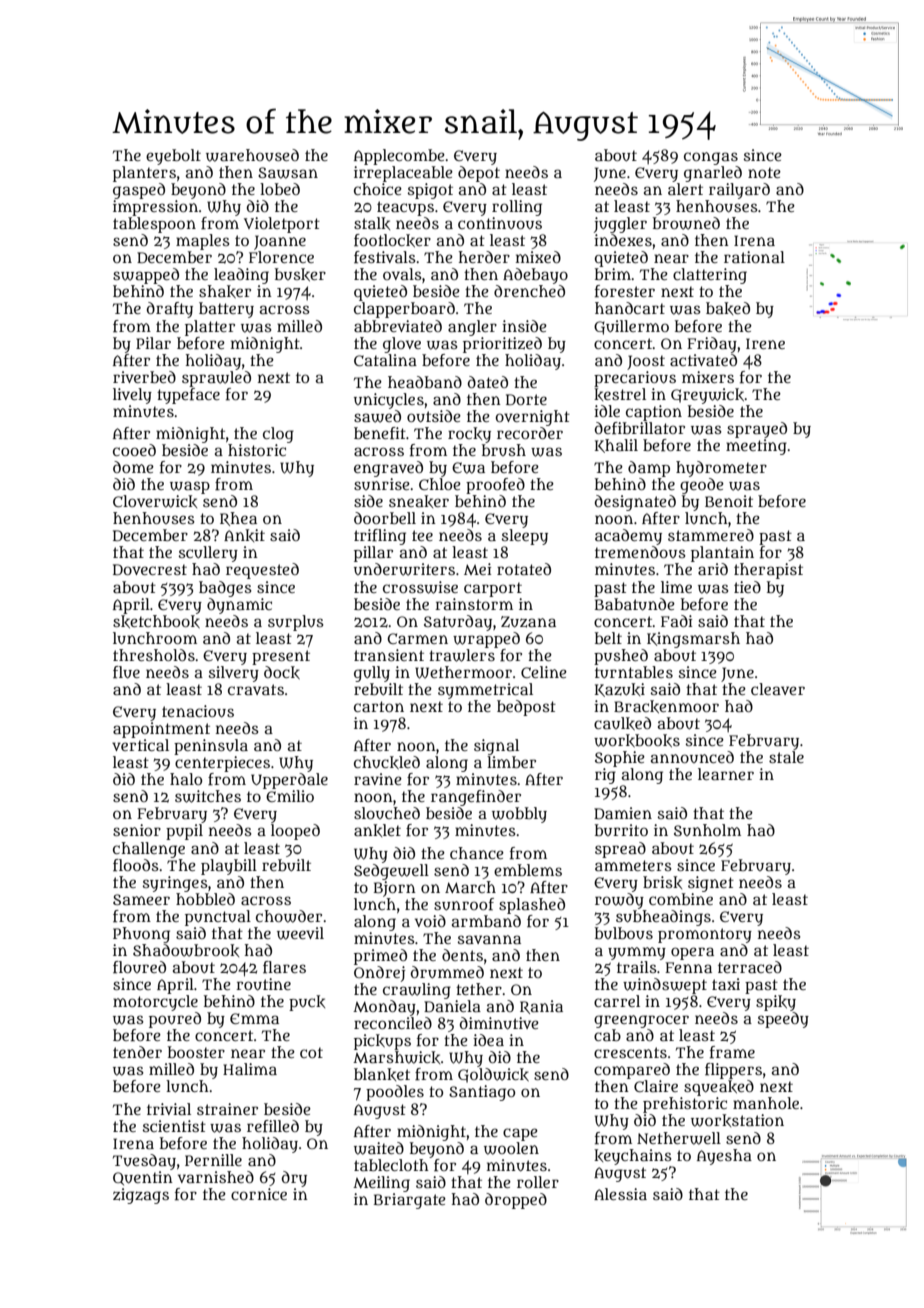  I want to click on scientist, so click(174, 1126).
